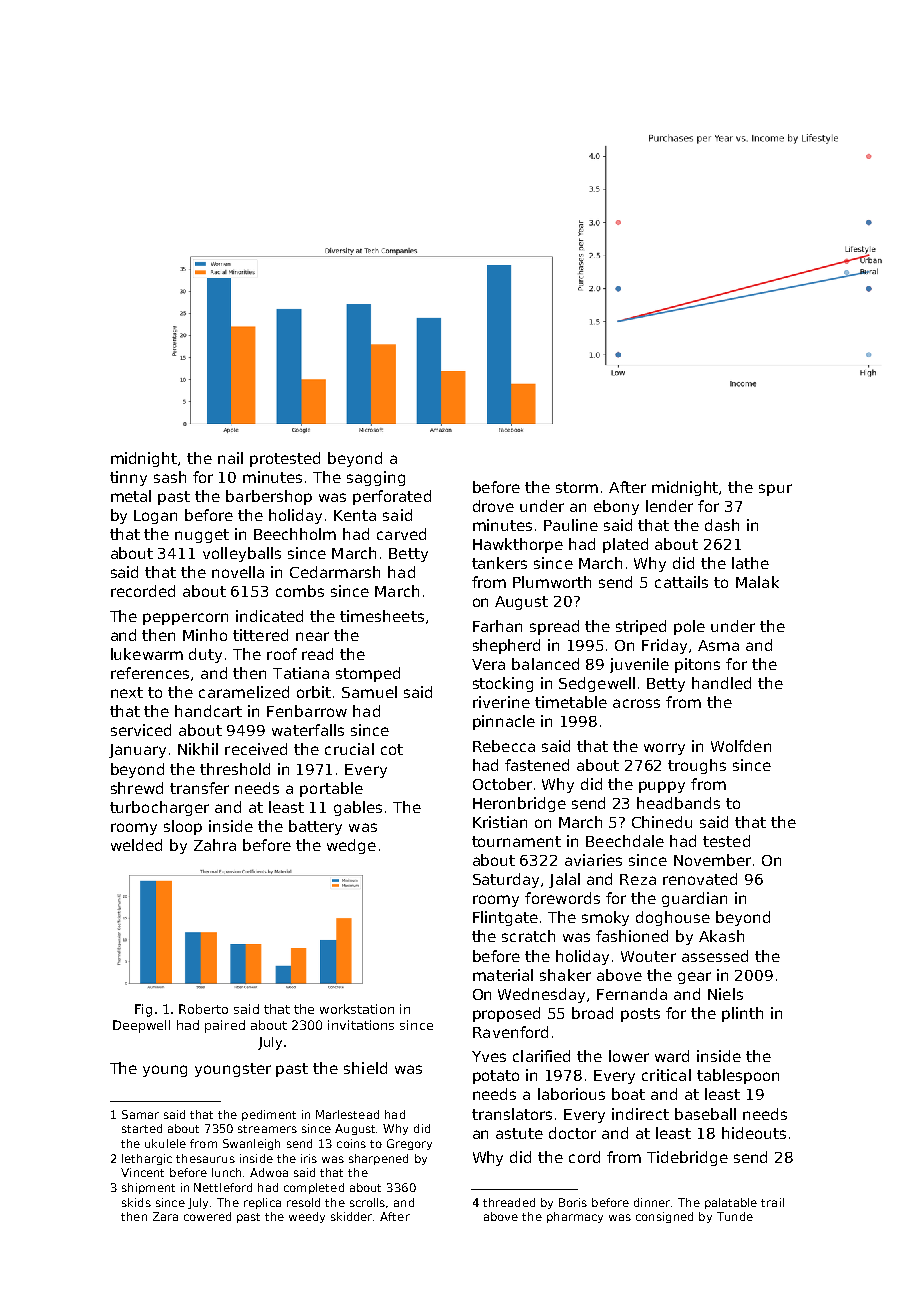 This document has width=908, height=1316. Describe the element at coordinates (537, 765) in the document. I see `fastened` at that location.
